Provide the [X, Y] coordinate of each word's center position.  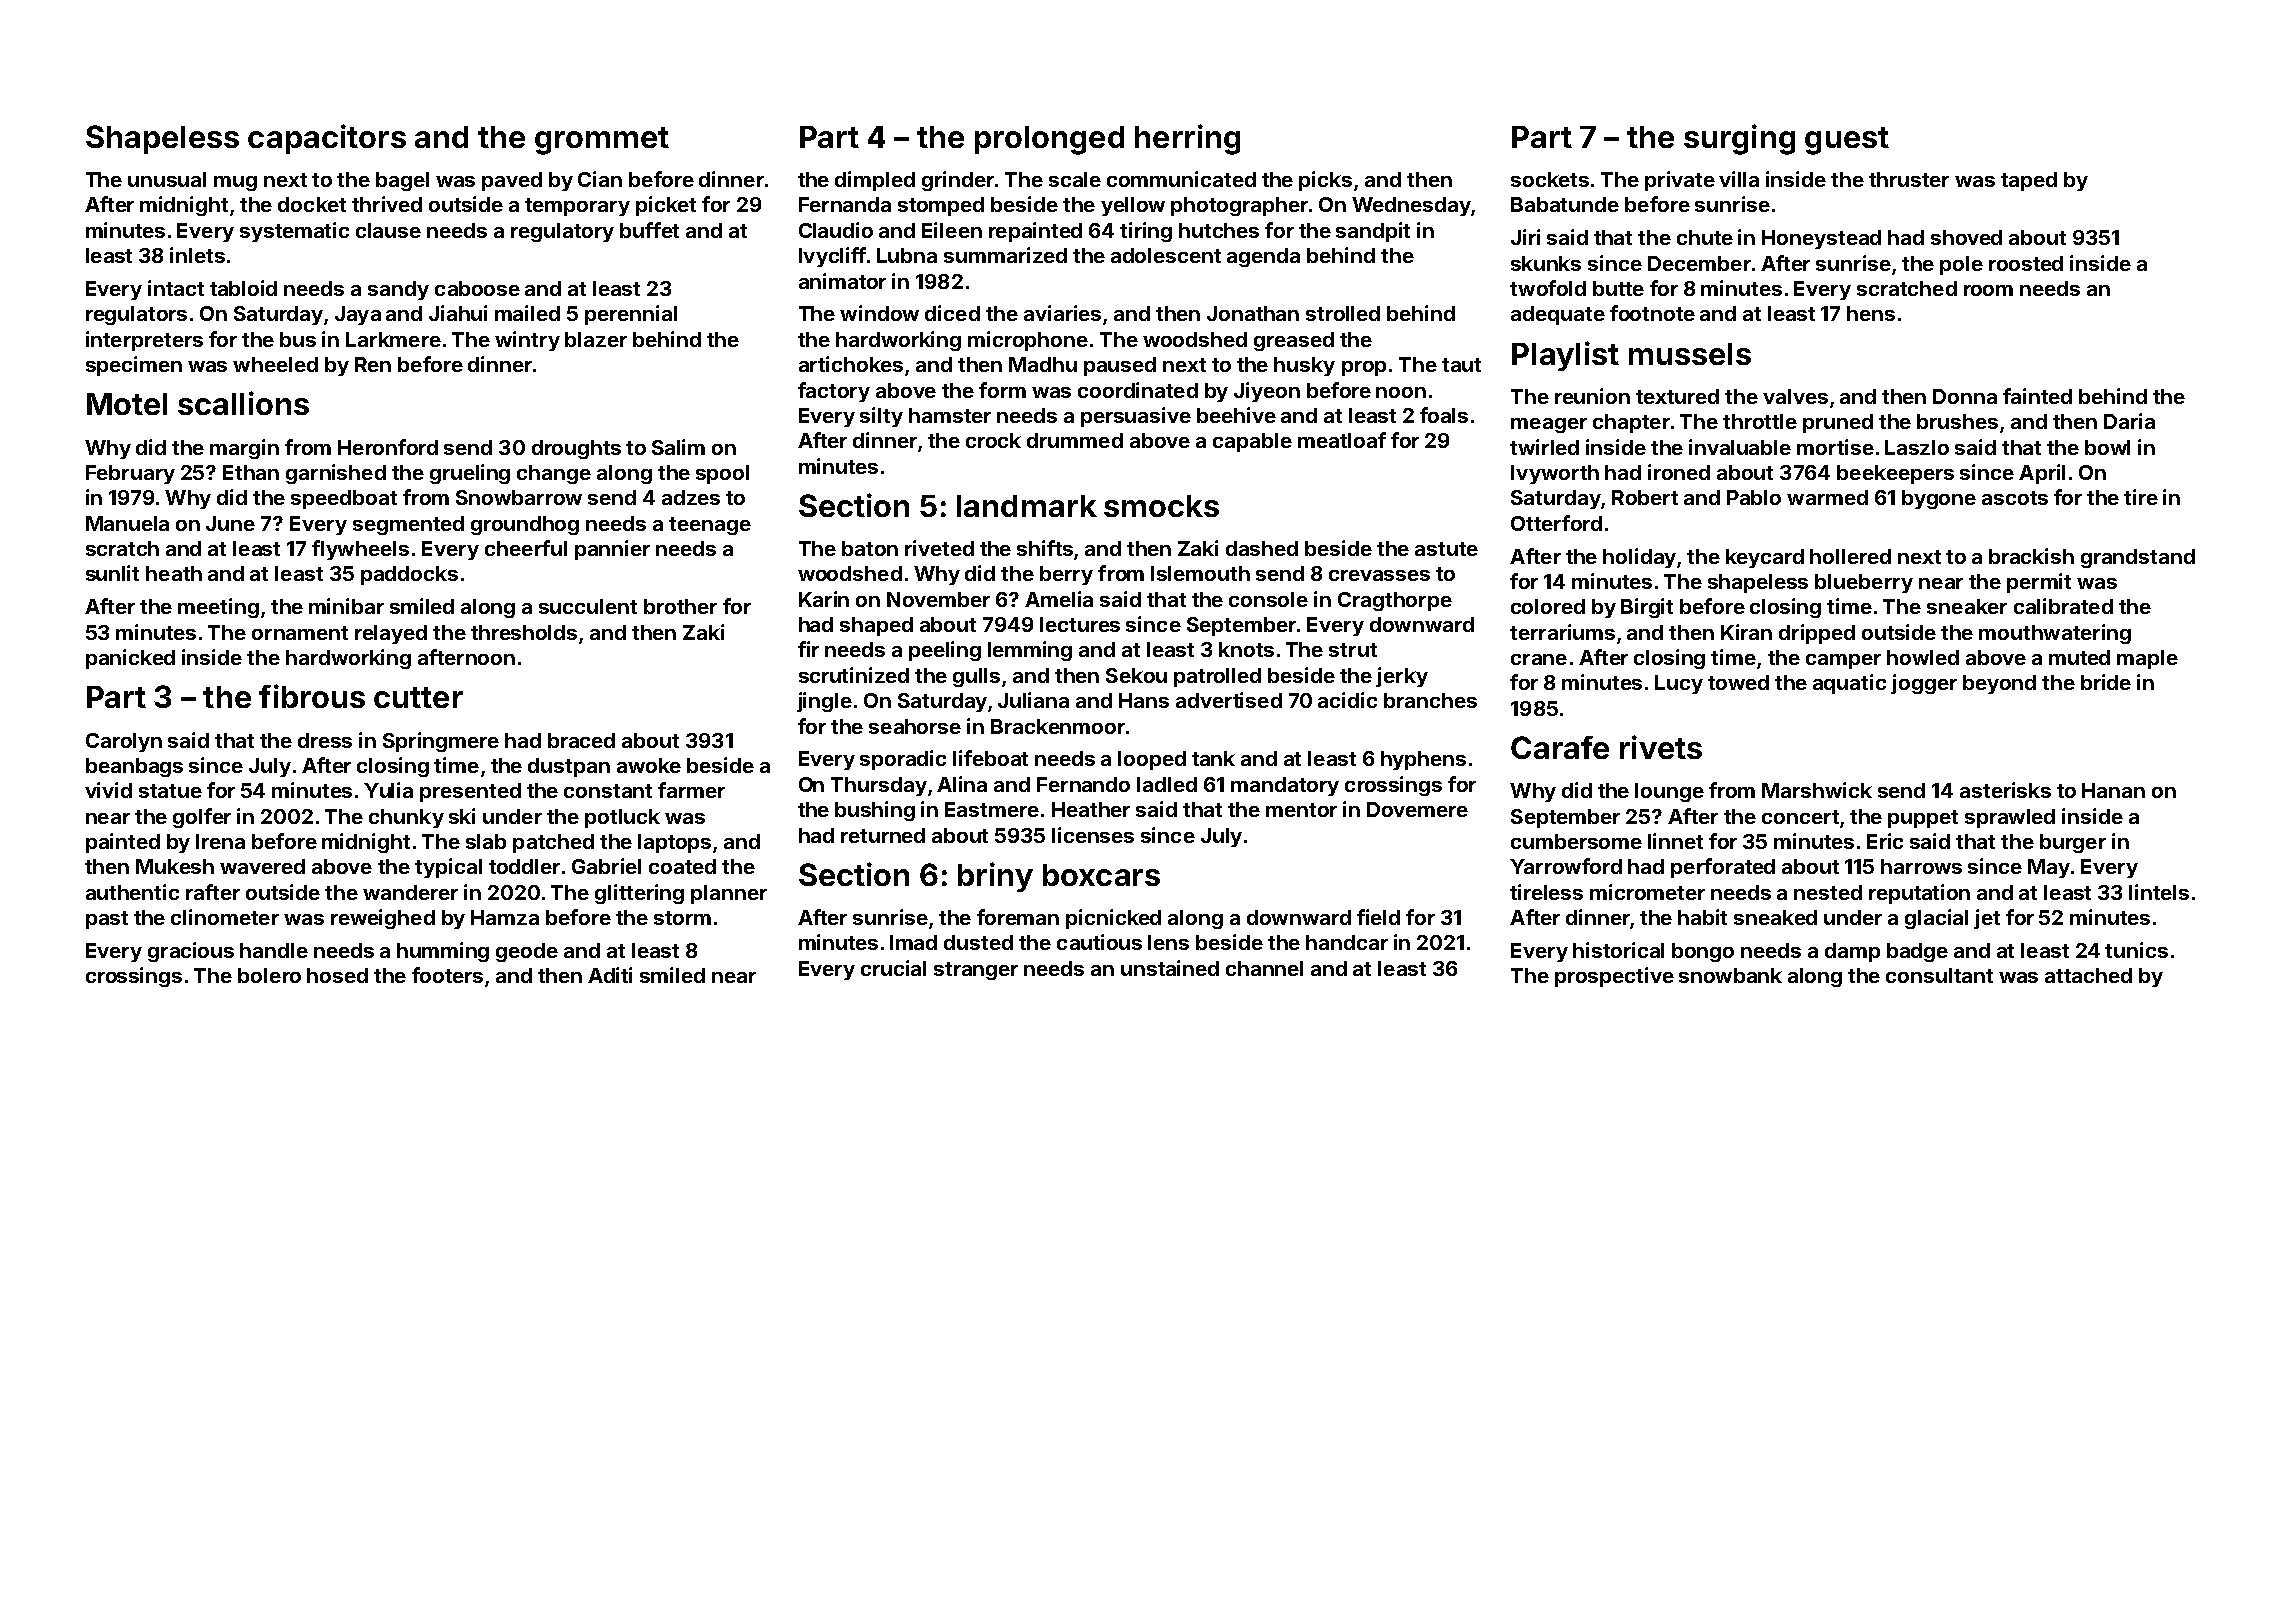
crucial [893, 968]
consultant [1939, 975]
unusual [167, 179]
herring [1187, 139]
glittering [639, 894]
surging [1739, 139]
